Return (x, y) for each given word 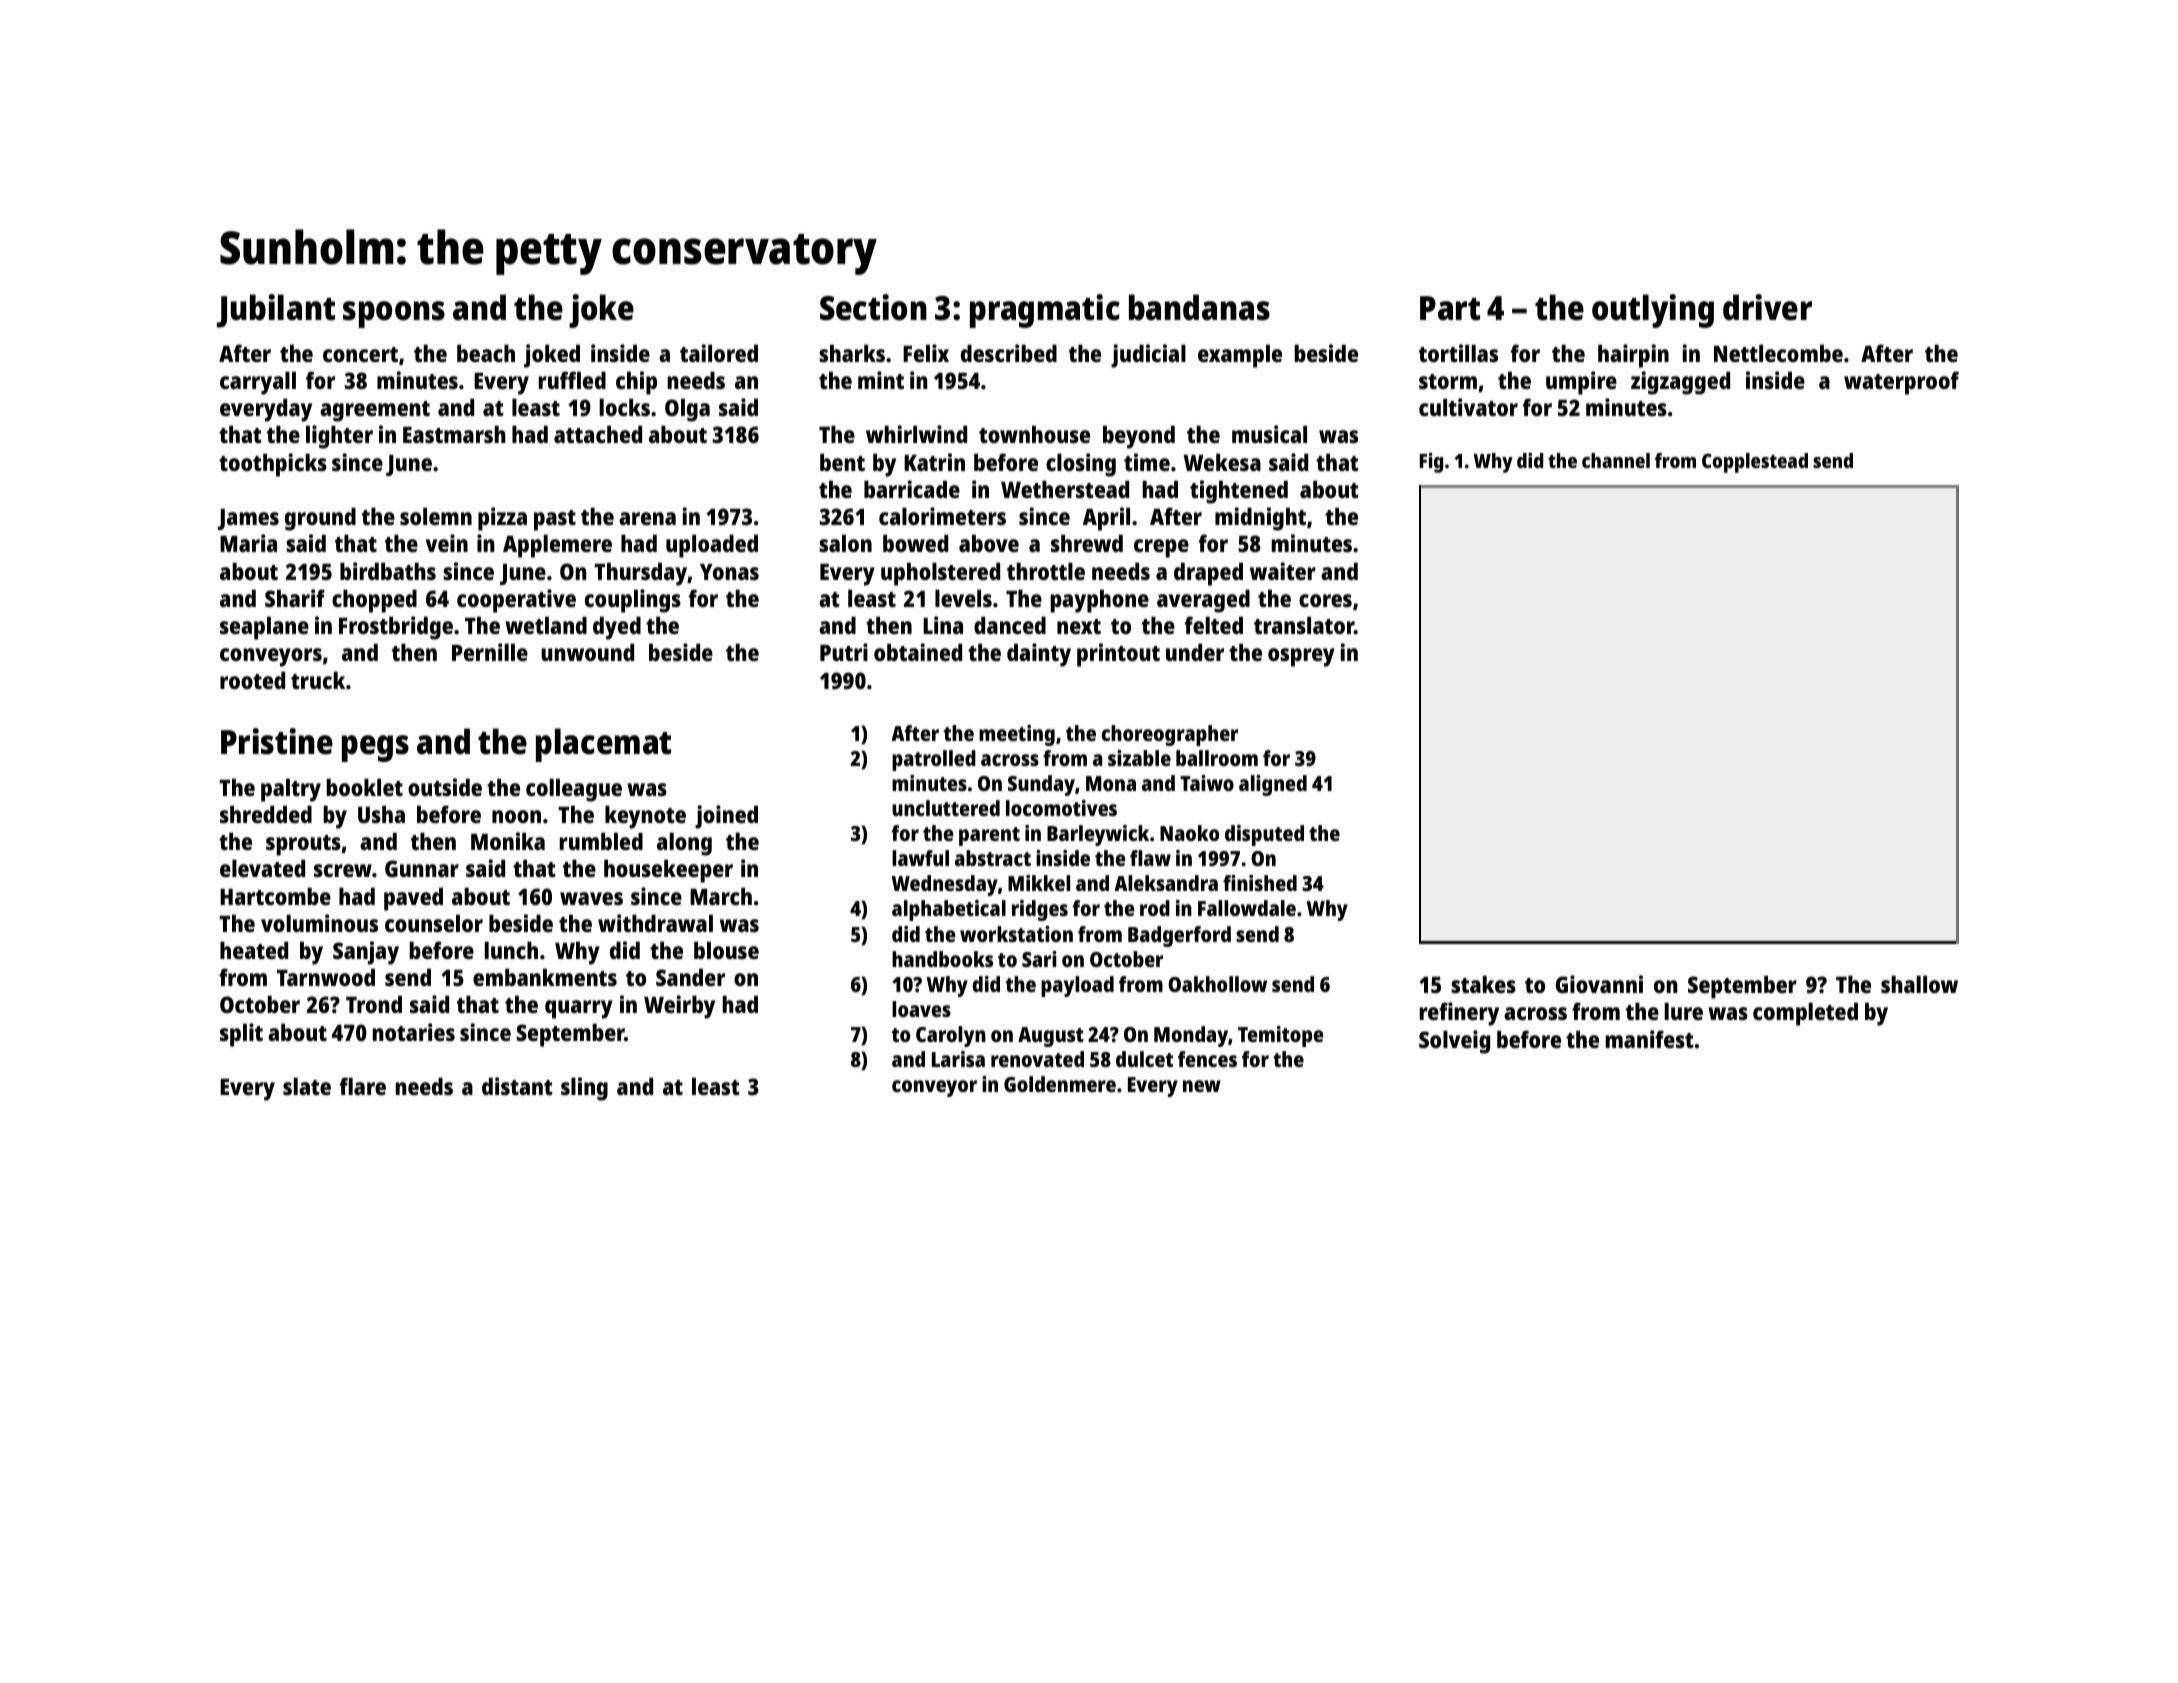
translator (1304, 625)
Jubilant (276, 311)
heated (254, 950)
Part (1450, 308)
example (1240, 356)
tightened (1239, 492)
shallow (1919, 984)
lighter (339, 437)
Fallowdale (1247, 908)
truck (318, 680)
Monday (1191, 1036)
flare (363, 1086)
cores (1325, 600)
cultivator (1468, 407)
